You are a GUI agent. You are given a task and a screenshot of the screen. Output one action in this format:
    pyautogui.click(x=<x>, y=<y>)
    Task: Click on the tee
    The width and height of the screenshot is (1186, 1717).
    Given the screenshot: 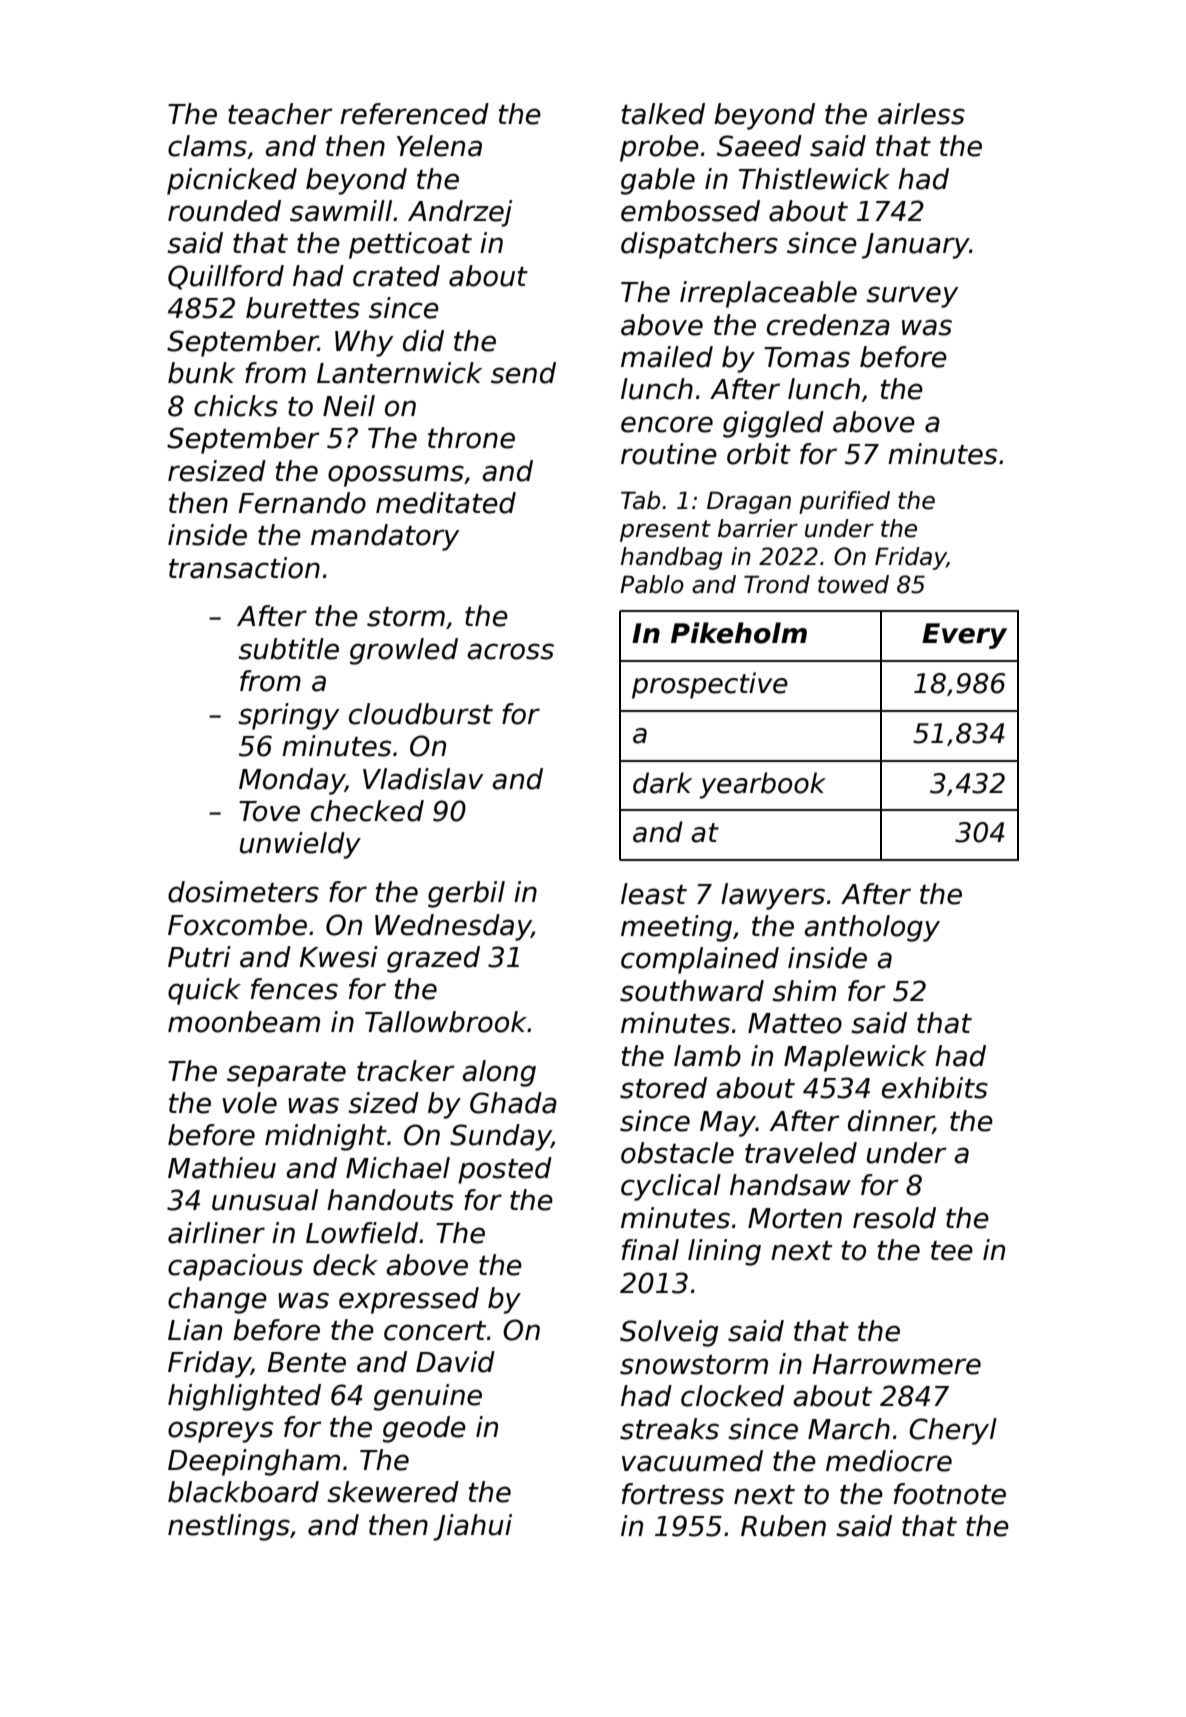 What is the action you would take?
    pyautogui.click(x=952, y=1251)
